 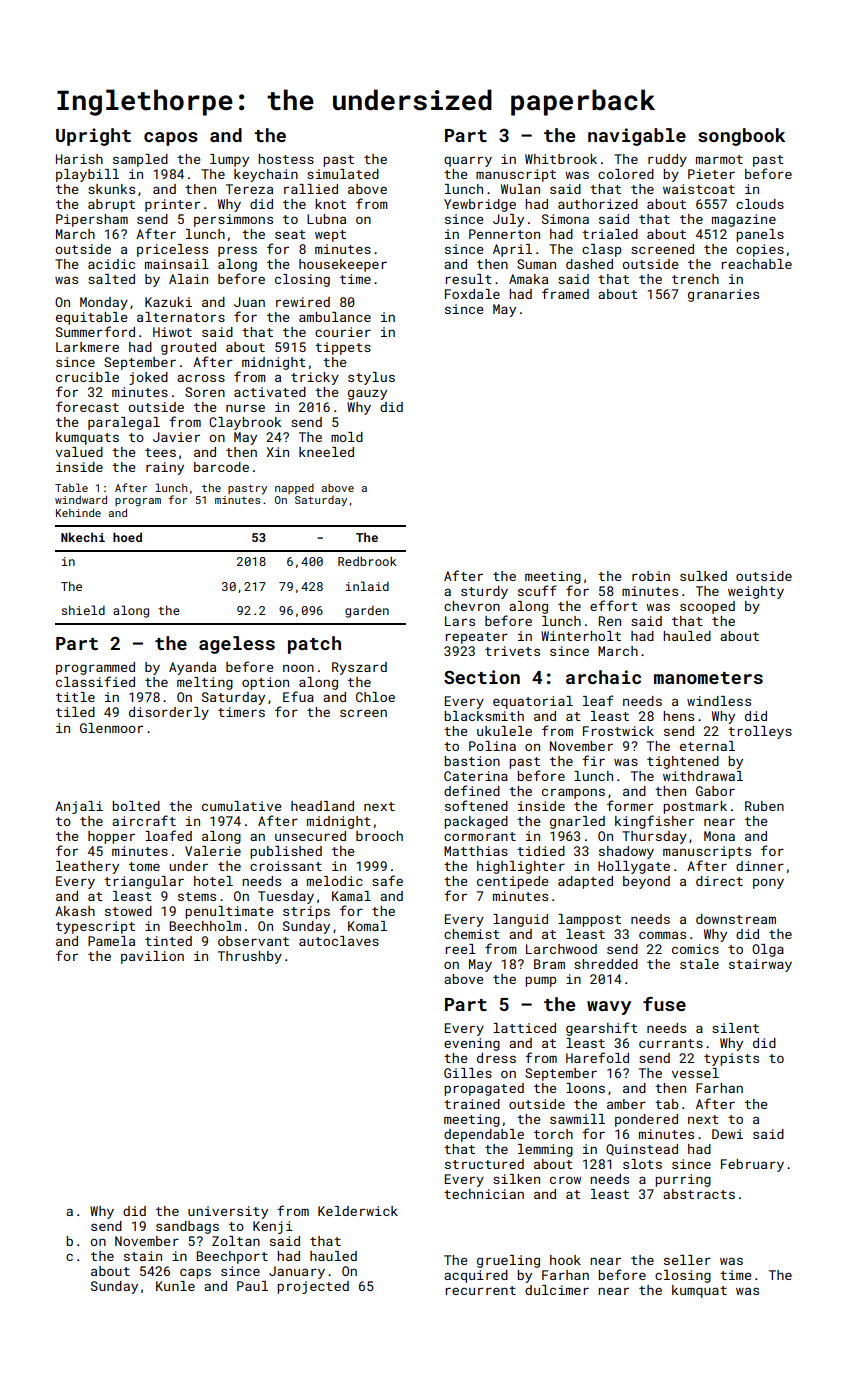 What do you see at coordinates (472, 934) in the page?
I see `chemist` at bounding box center [472, 934].
